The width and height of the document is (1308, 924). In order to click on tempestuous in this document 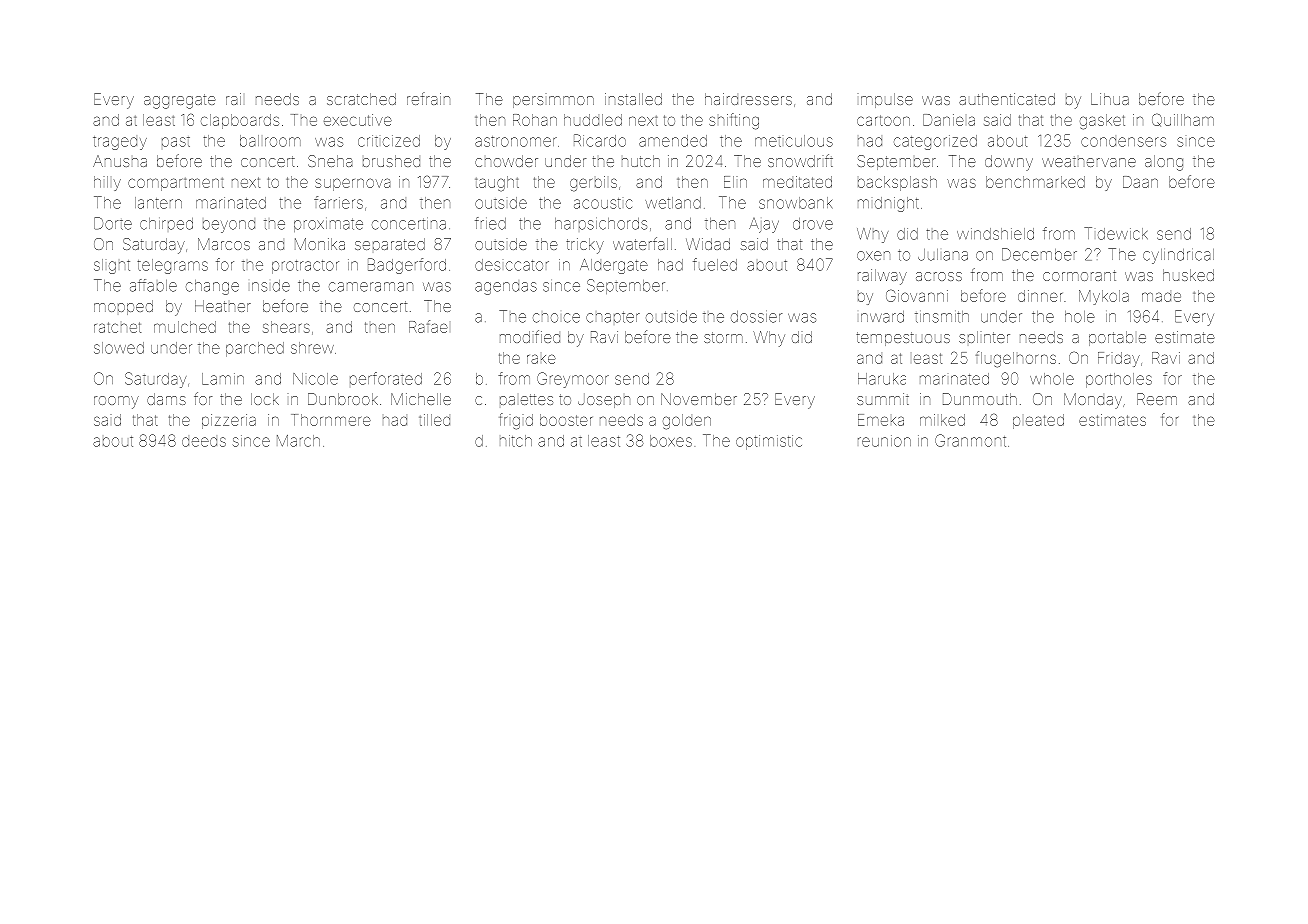, I will do `click(903, 339)`.
